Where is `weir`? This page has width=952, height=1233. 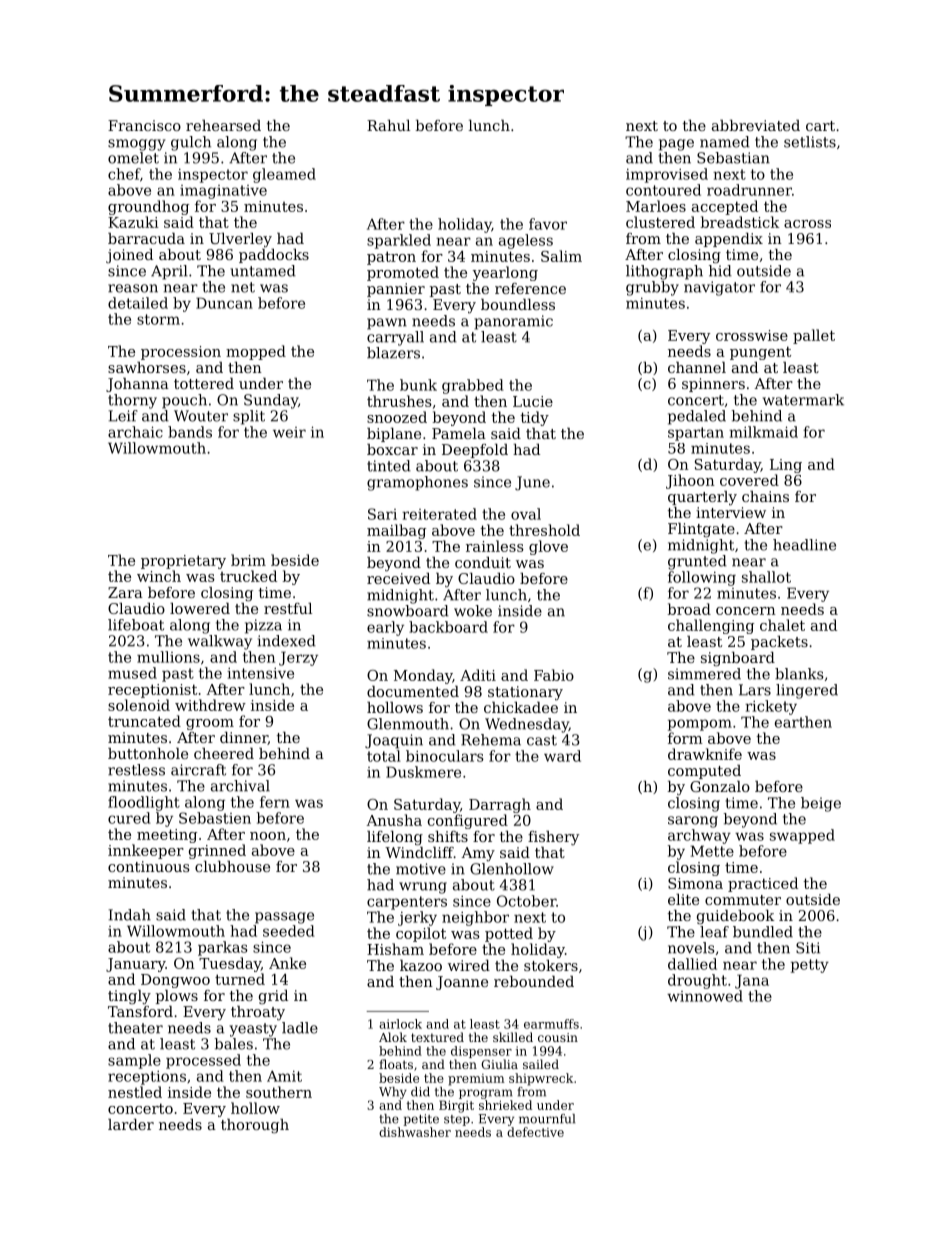
weir is located at coordinates (289, 432).
